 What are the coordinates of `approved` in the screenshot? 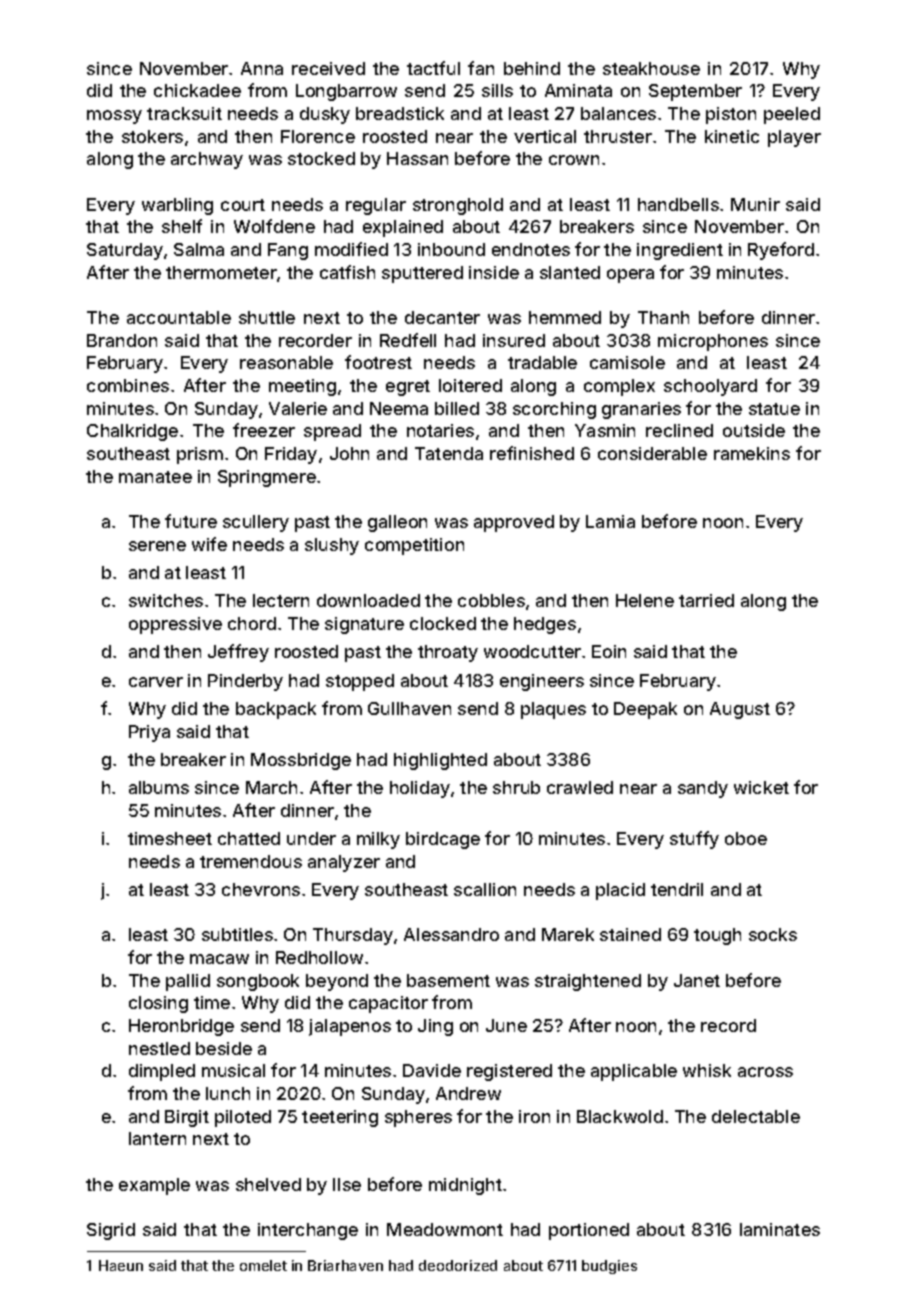 It's located at (514, 523).
